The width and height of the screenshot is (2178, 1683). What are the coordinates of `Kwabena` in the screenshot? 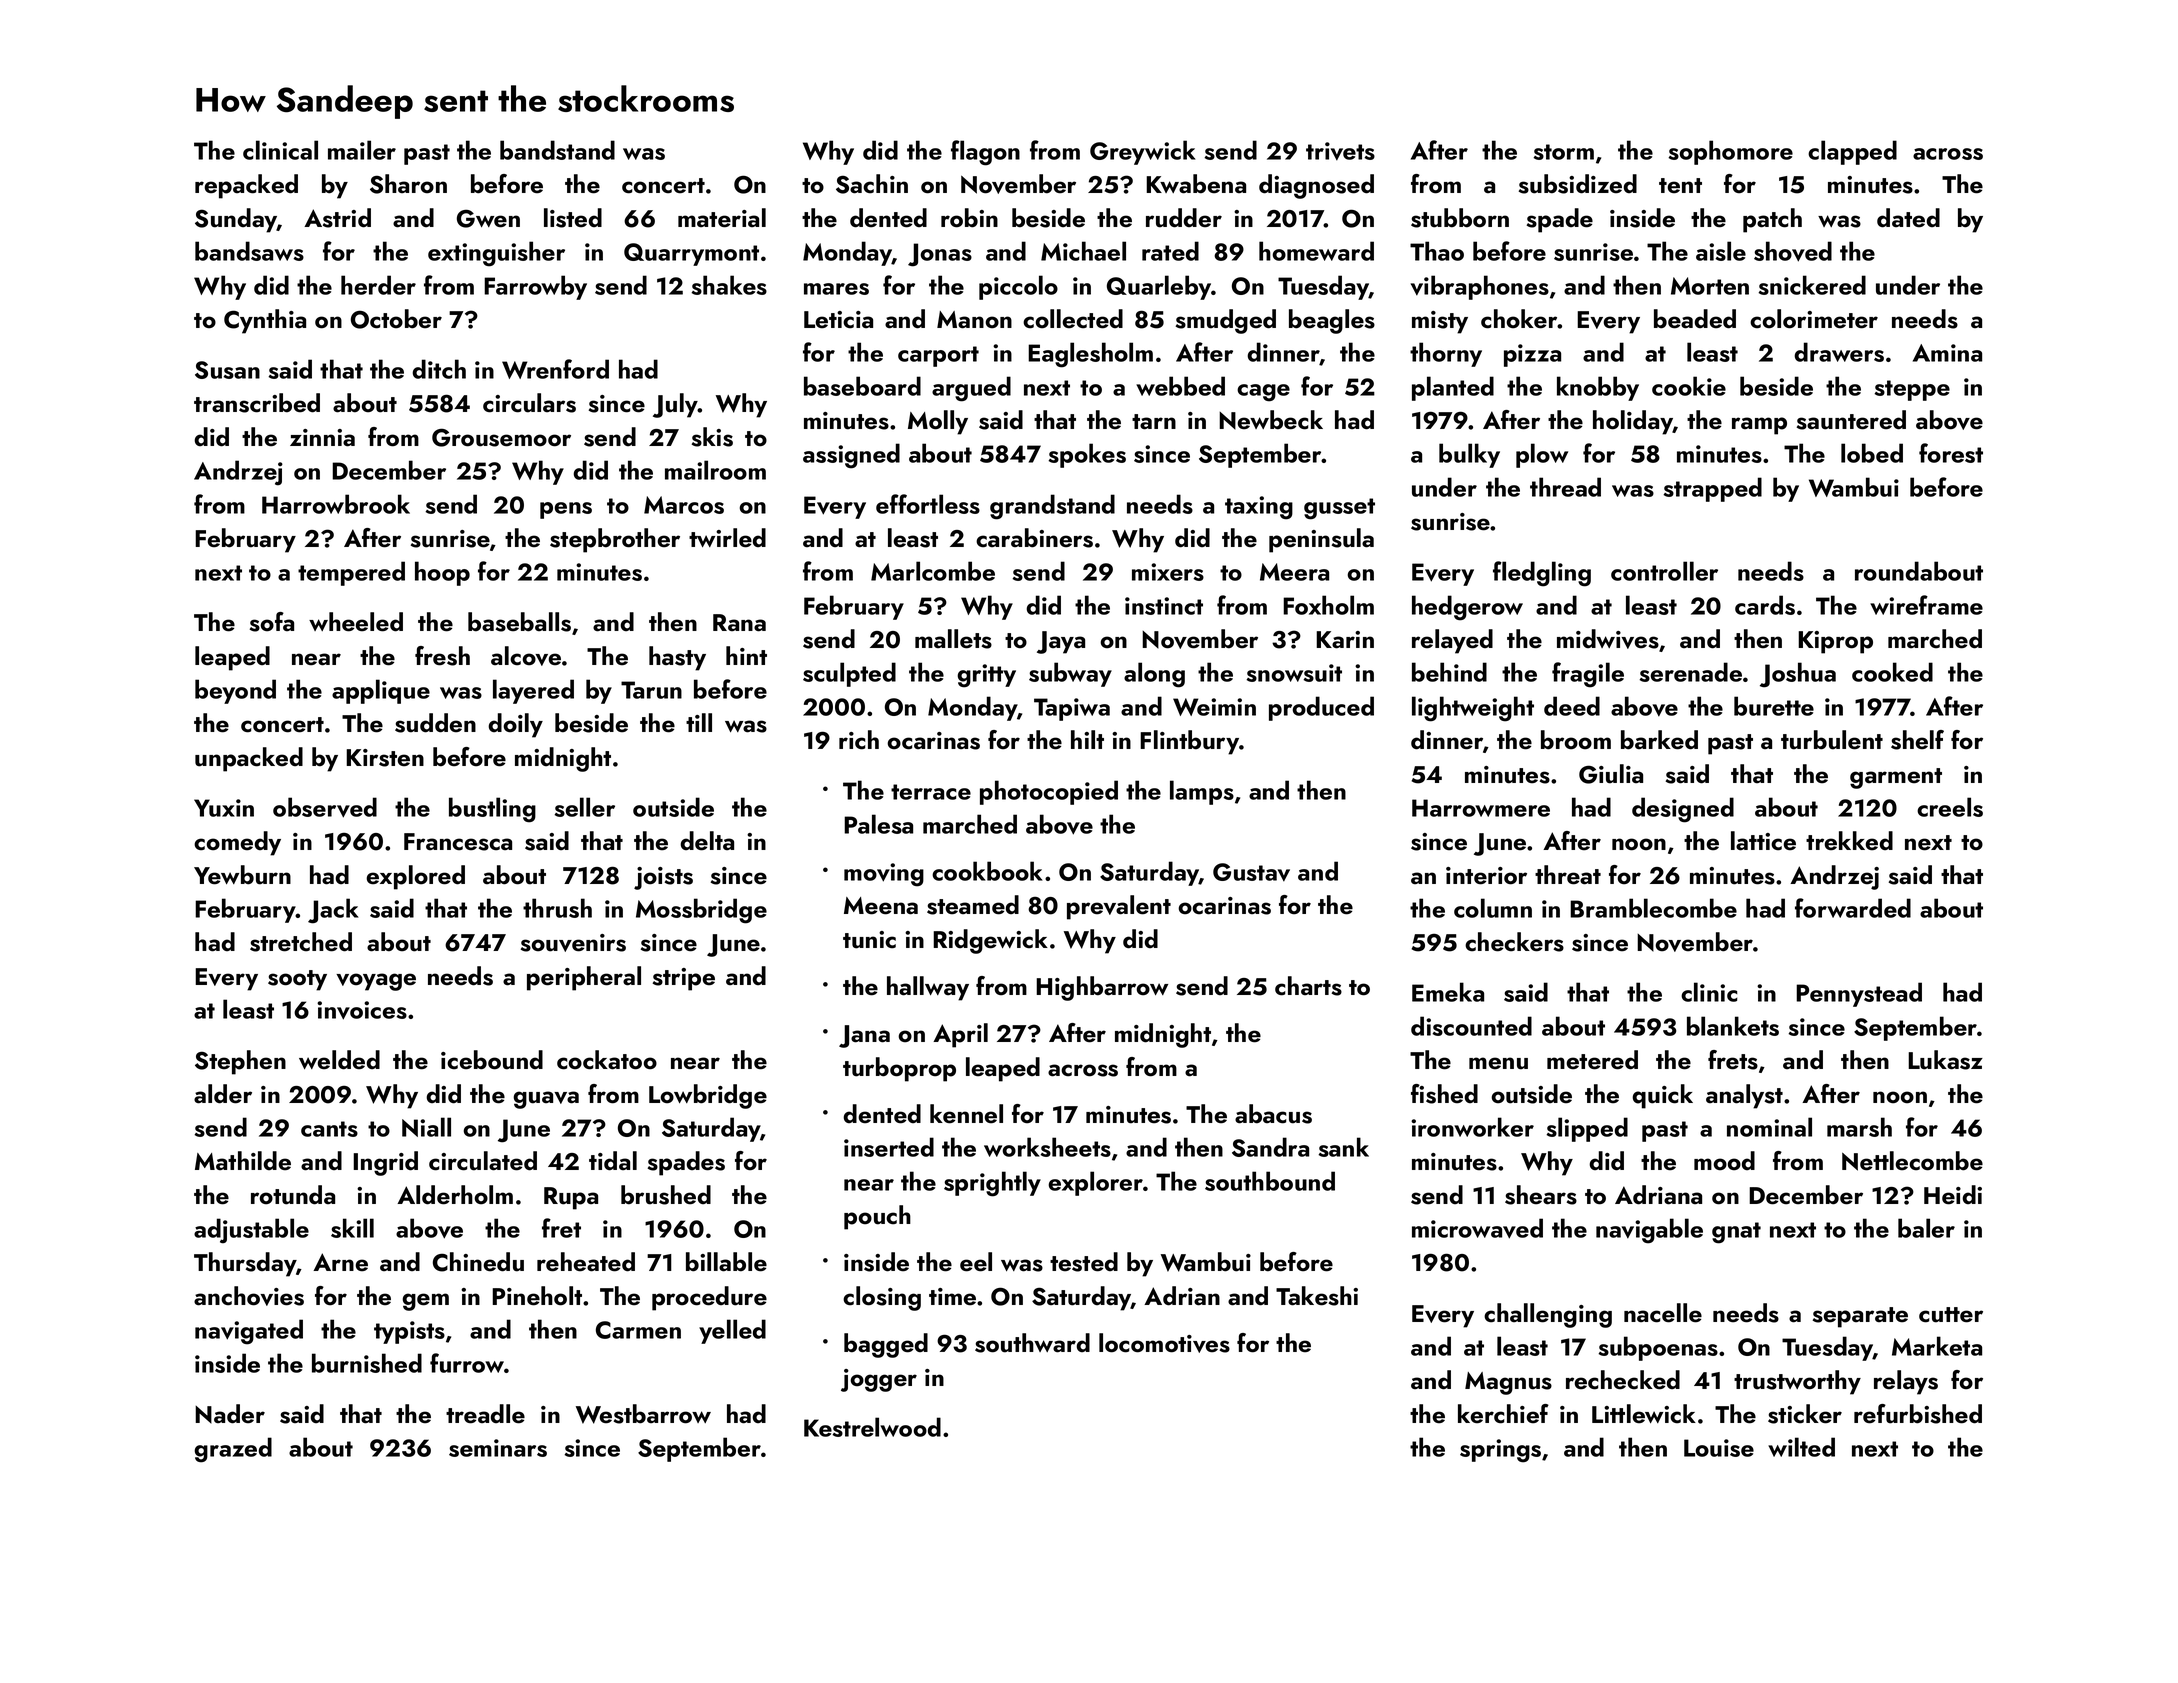 It's located at (1196, 184).
